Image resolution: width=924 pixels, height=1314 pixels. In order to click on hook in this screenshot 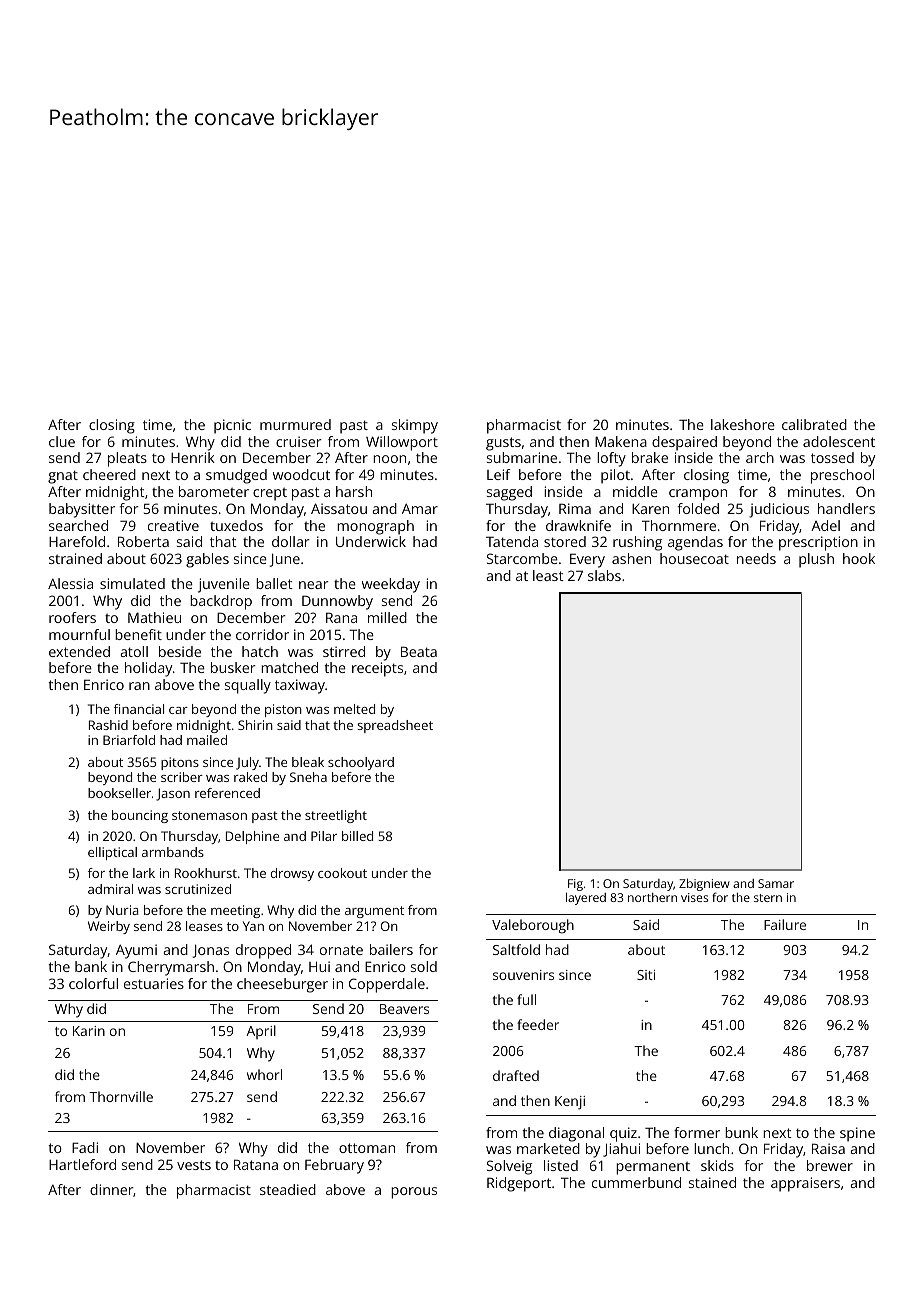, I will do `click(859, 558)`.
